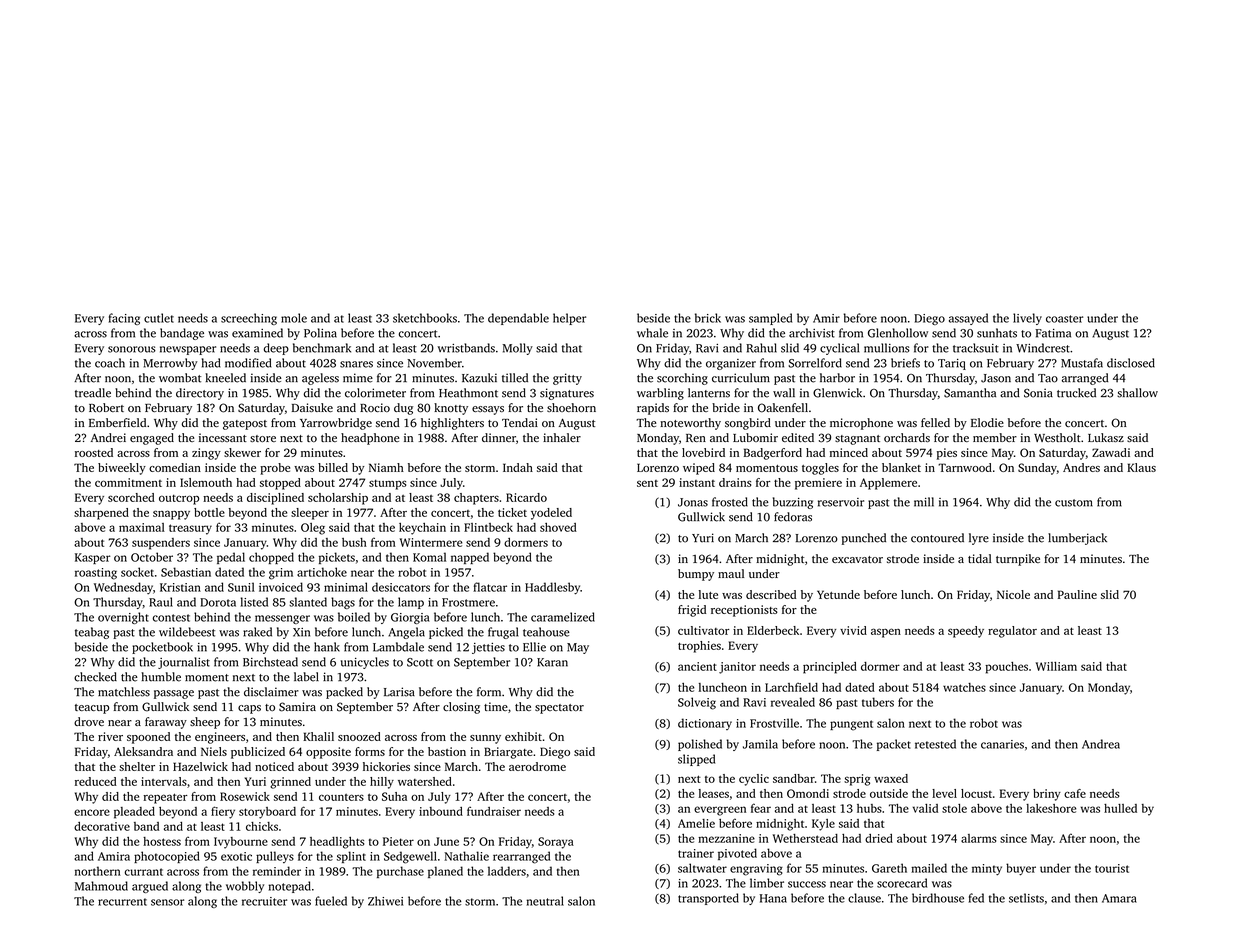 The height and width of the page is (952, 1233). Describe the element at coordinates (186, 572) in the page. I see `Sebastian` at that location.
